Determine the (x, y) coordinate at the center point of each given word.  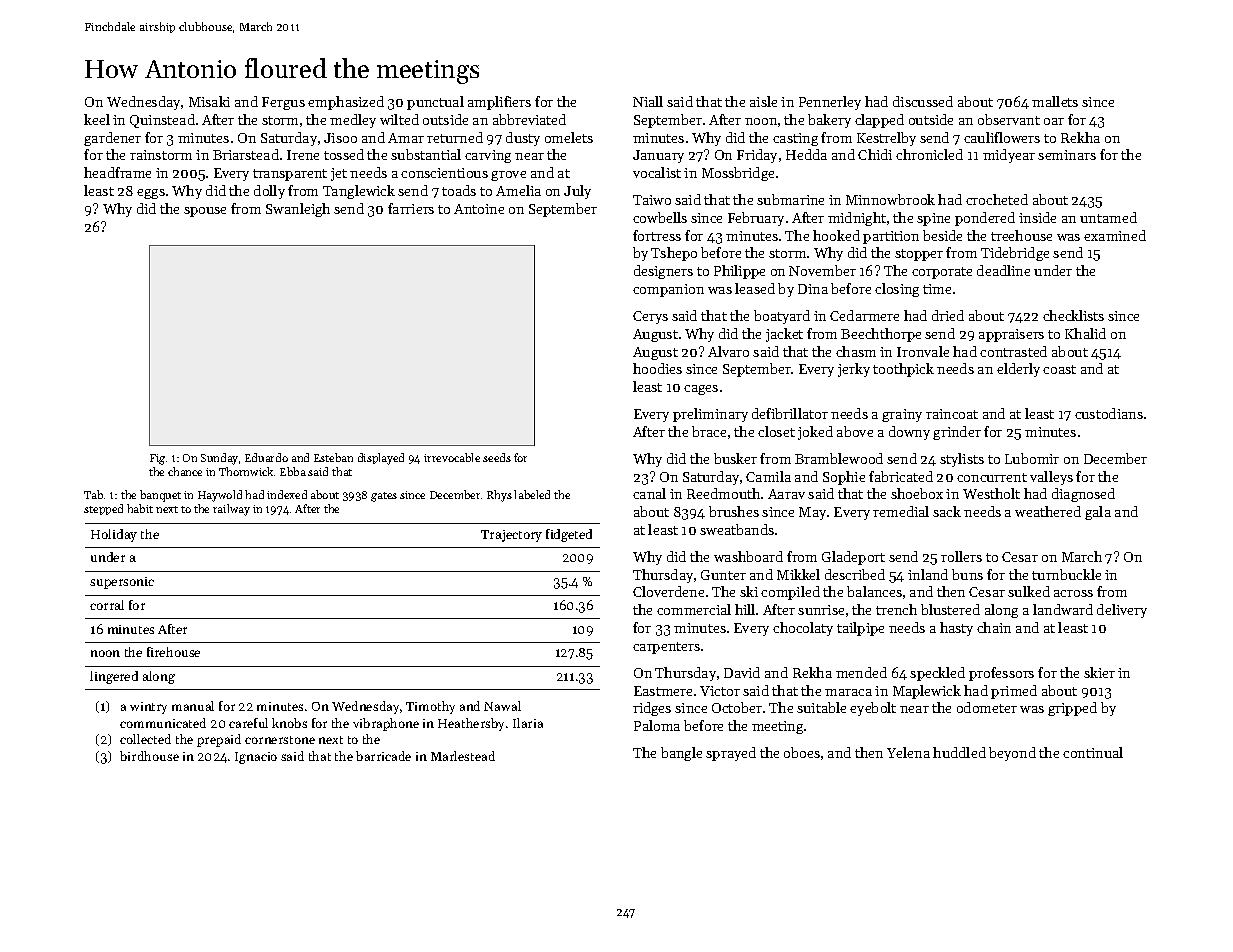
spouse (205, 212)
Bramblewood (839, 458)
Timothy (430, 707)
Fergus (283, 103)
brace (709, 431)
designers (663, 272)
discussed (923, 101)
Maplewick (927, 692)
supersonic (122, 583)
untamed (1108, 217)
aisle (763, 101)
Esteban (333, 457)
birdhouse (149, 756)
